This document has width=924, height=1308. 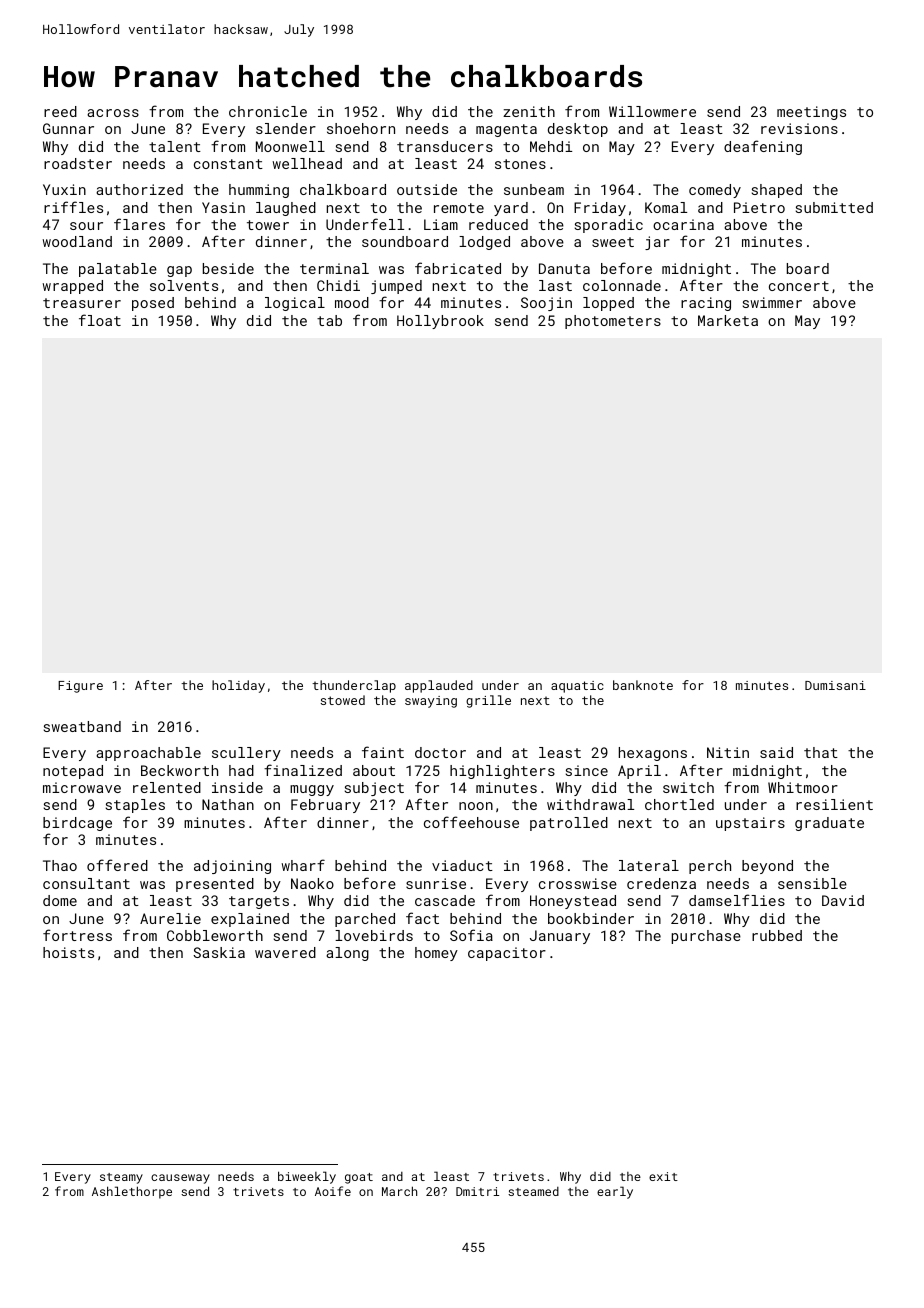 I want to click on parched, so click(x=365, y=920).
